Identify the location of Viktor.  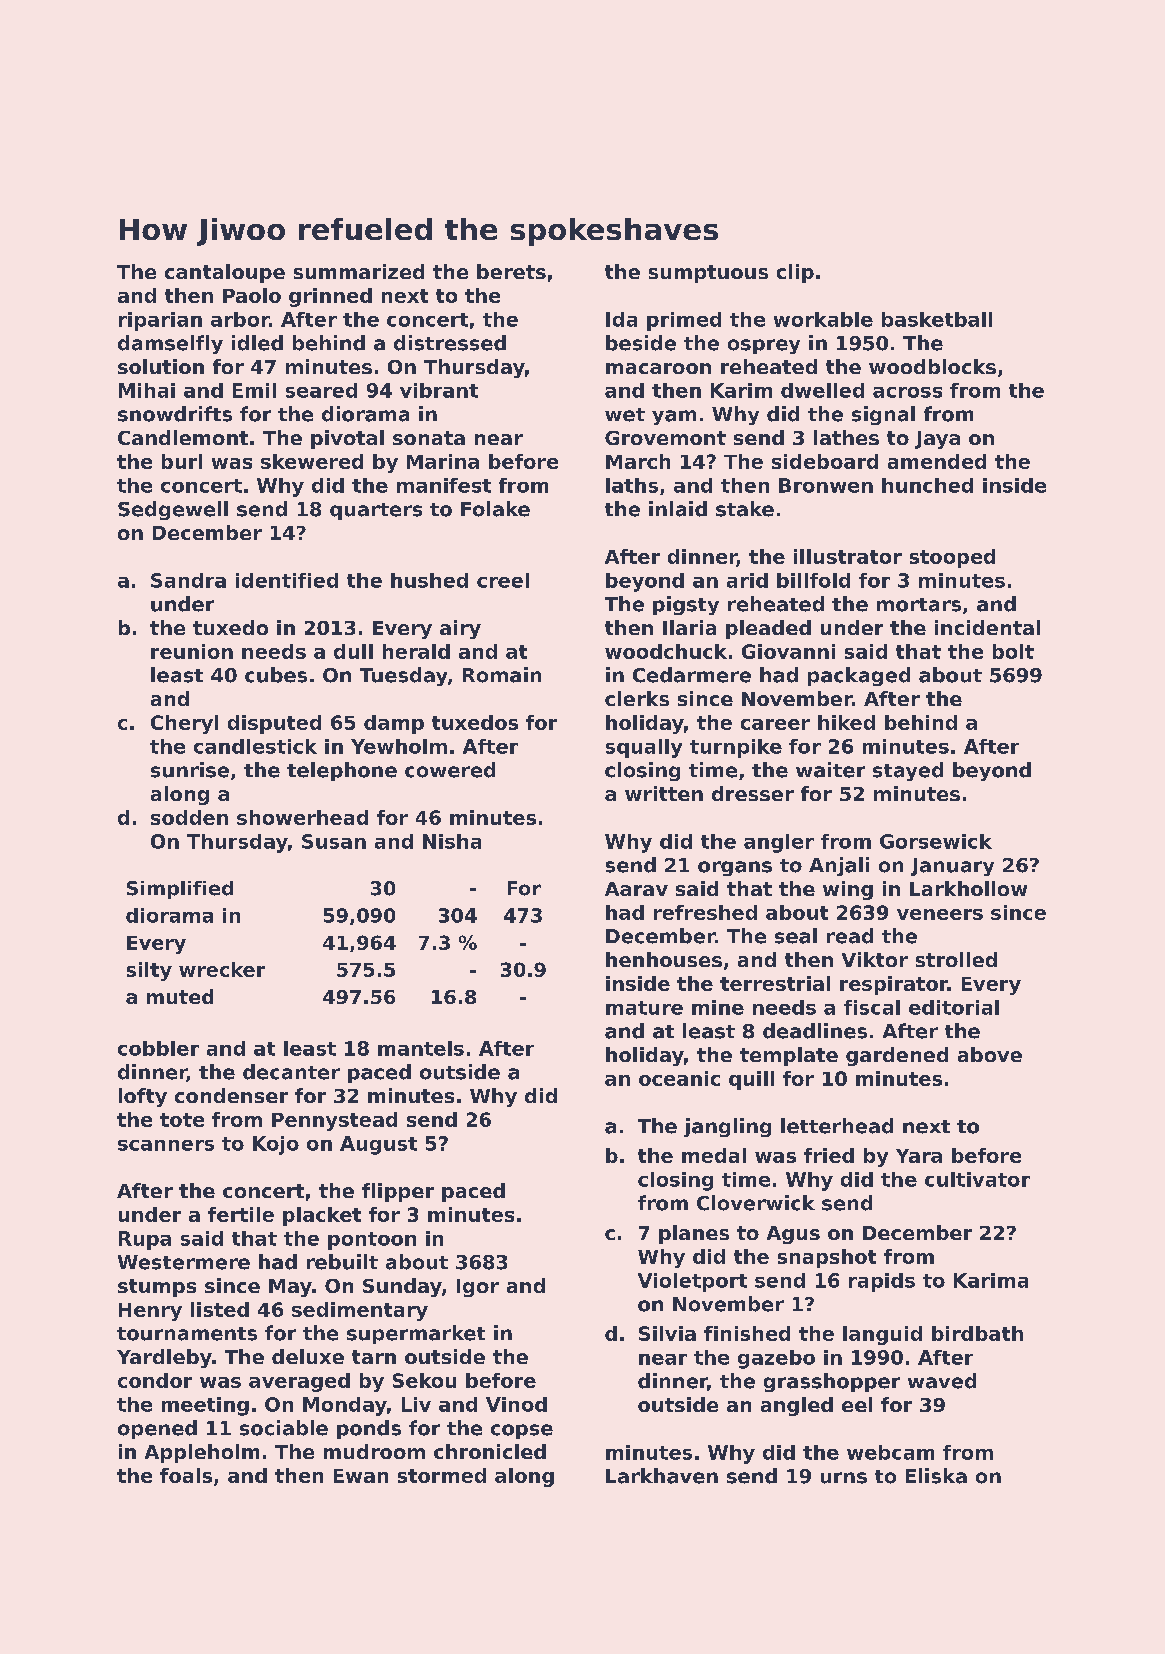
(875, 959).
